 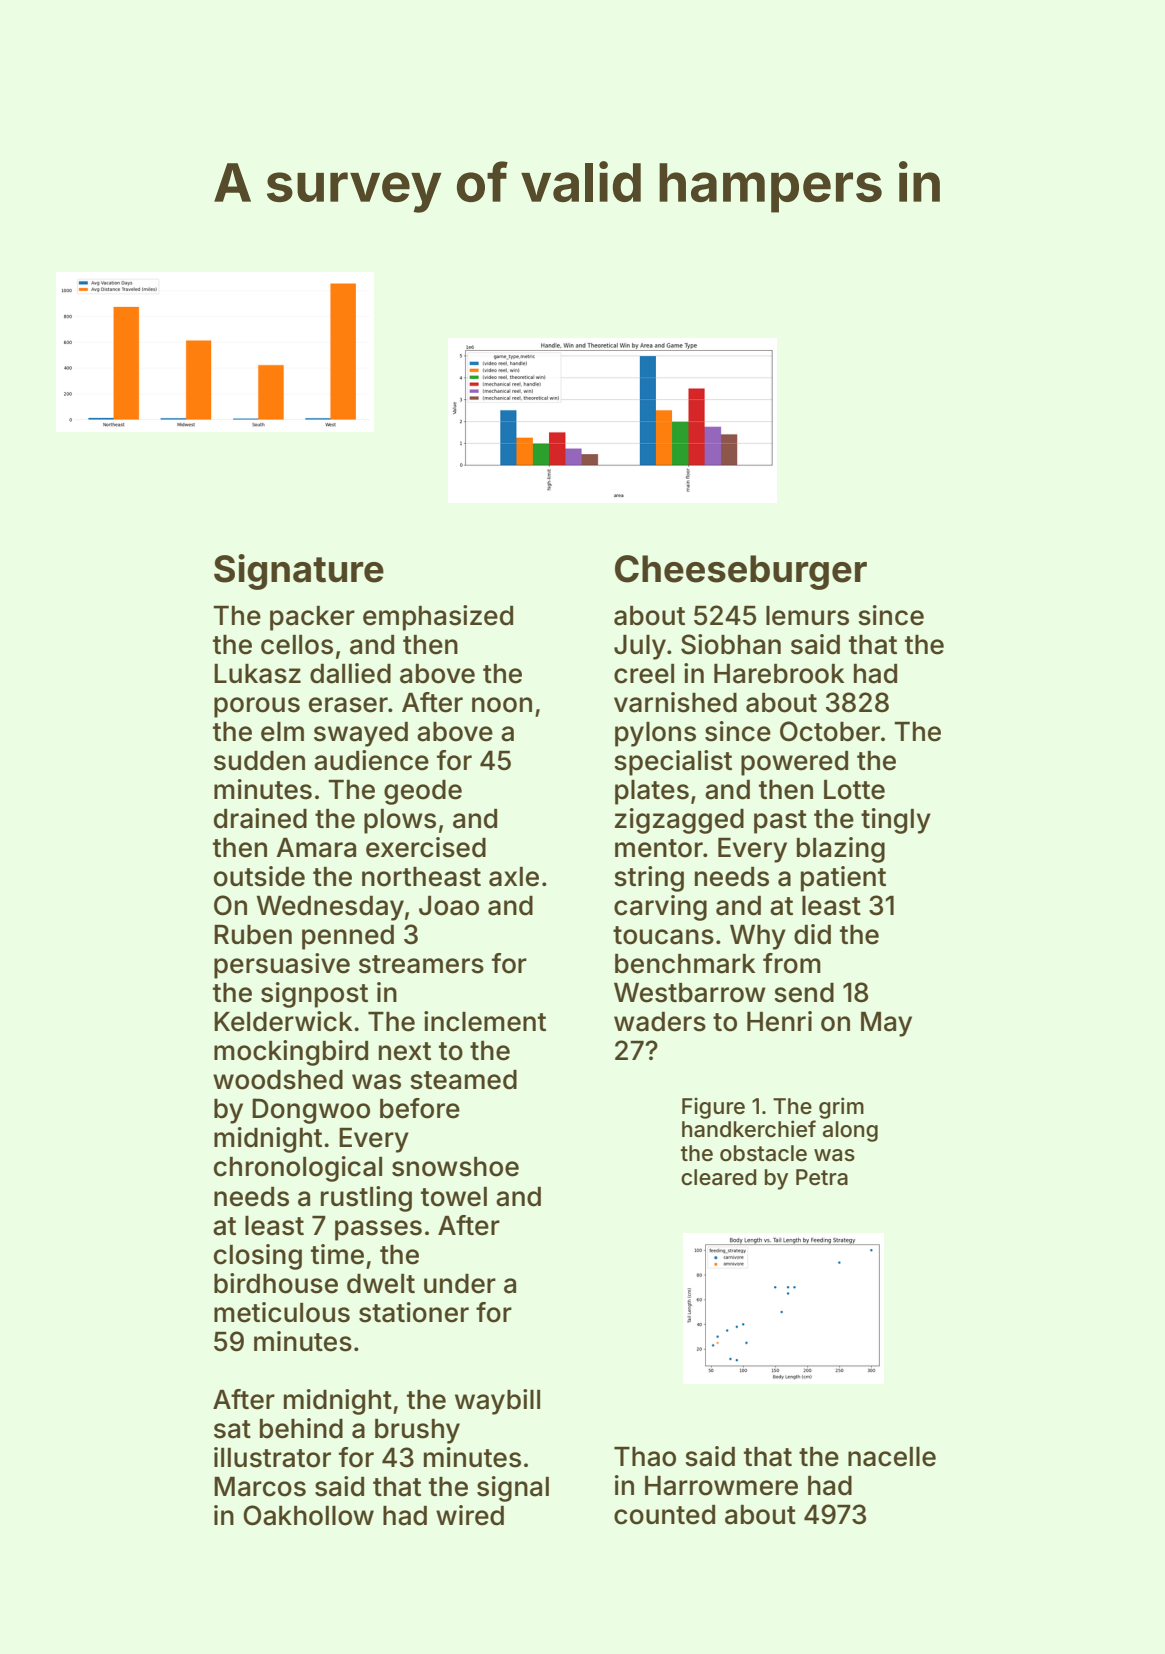 What do you see at coordinates (675, 702) in the screenshot?
I see `varnished` at bounding box center [675, 702].
